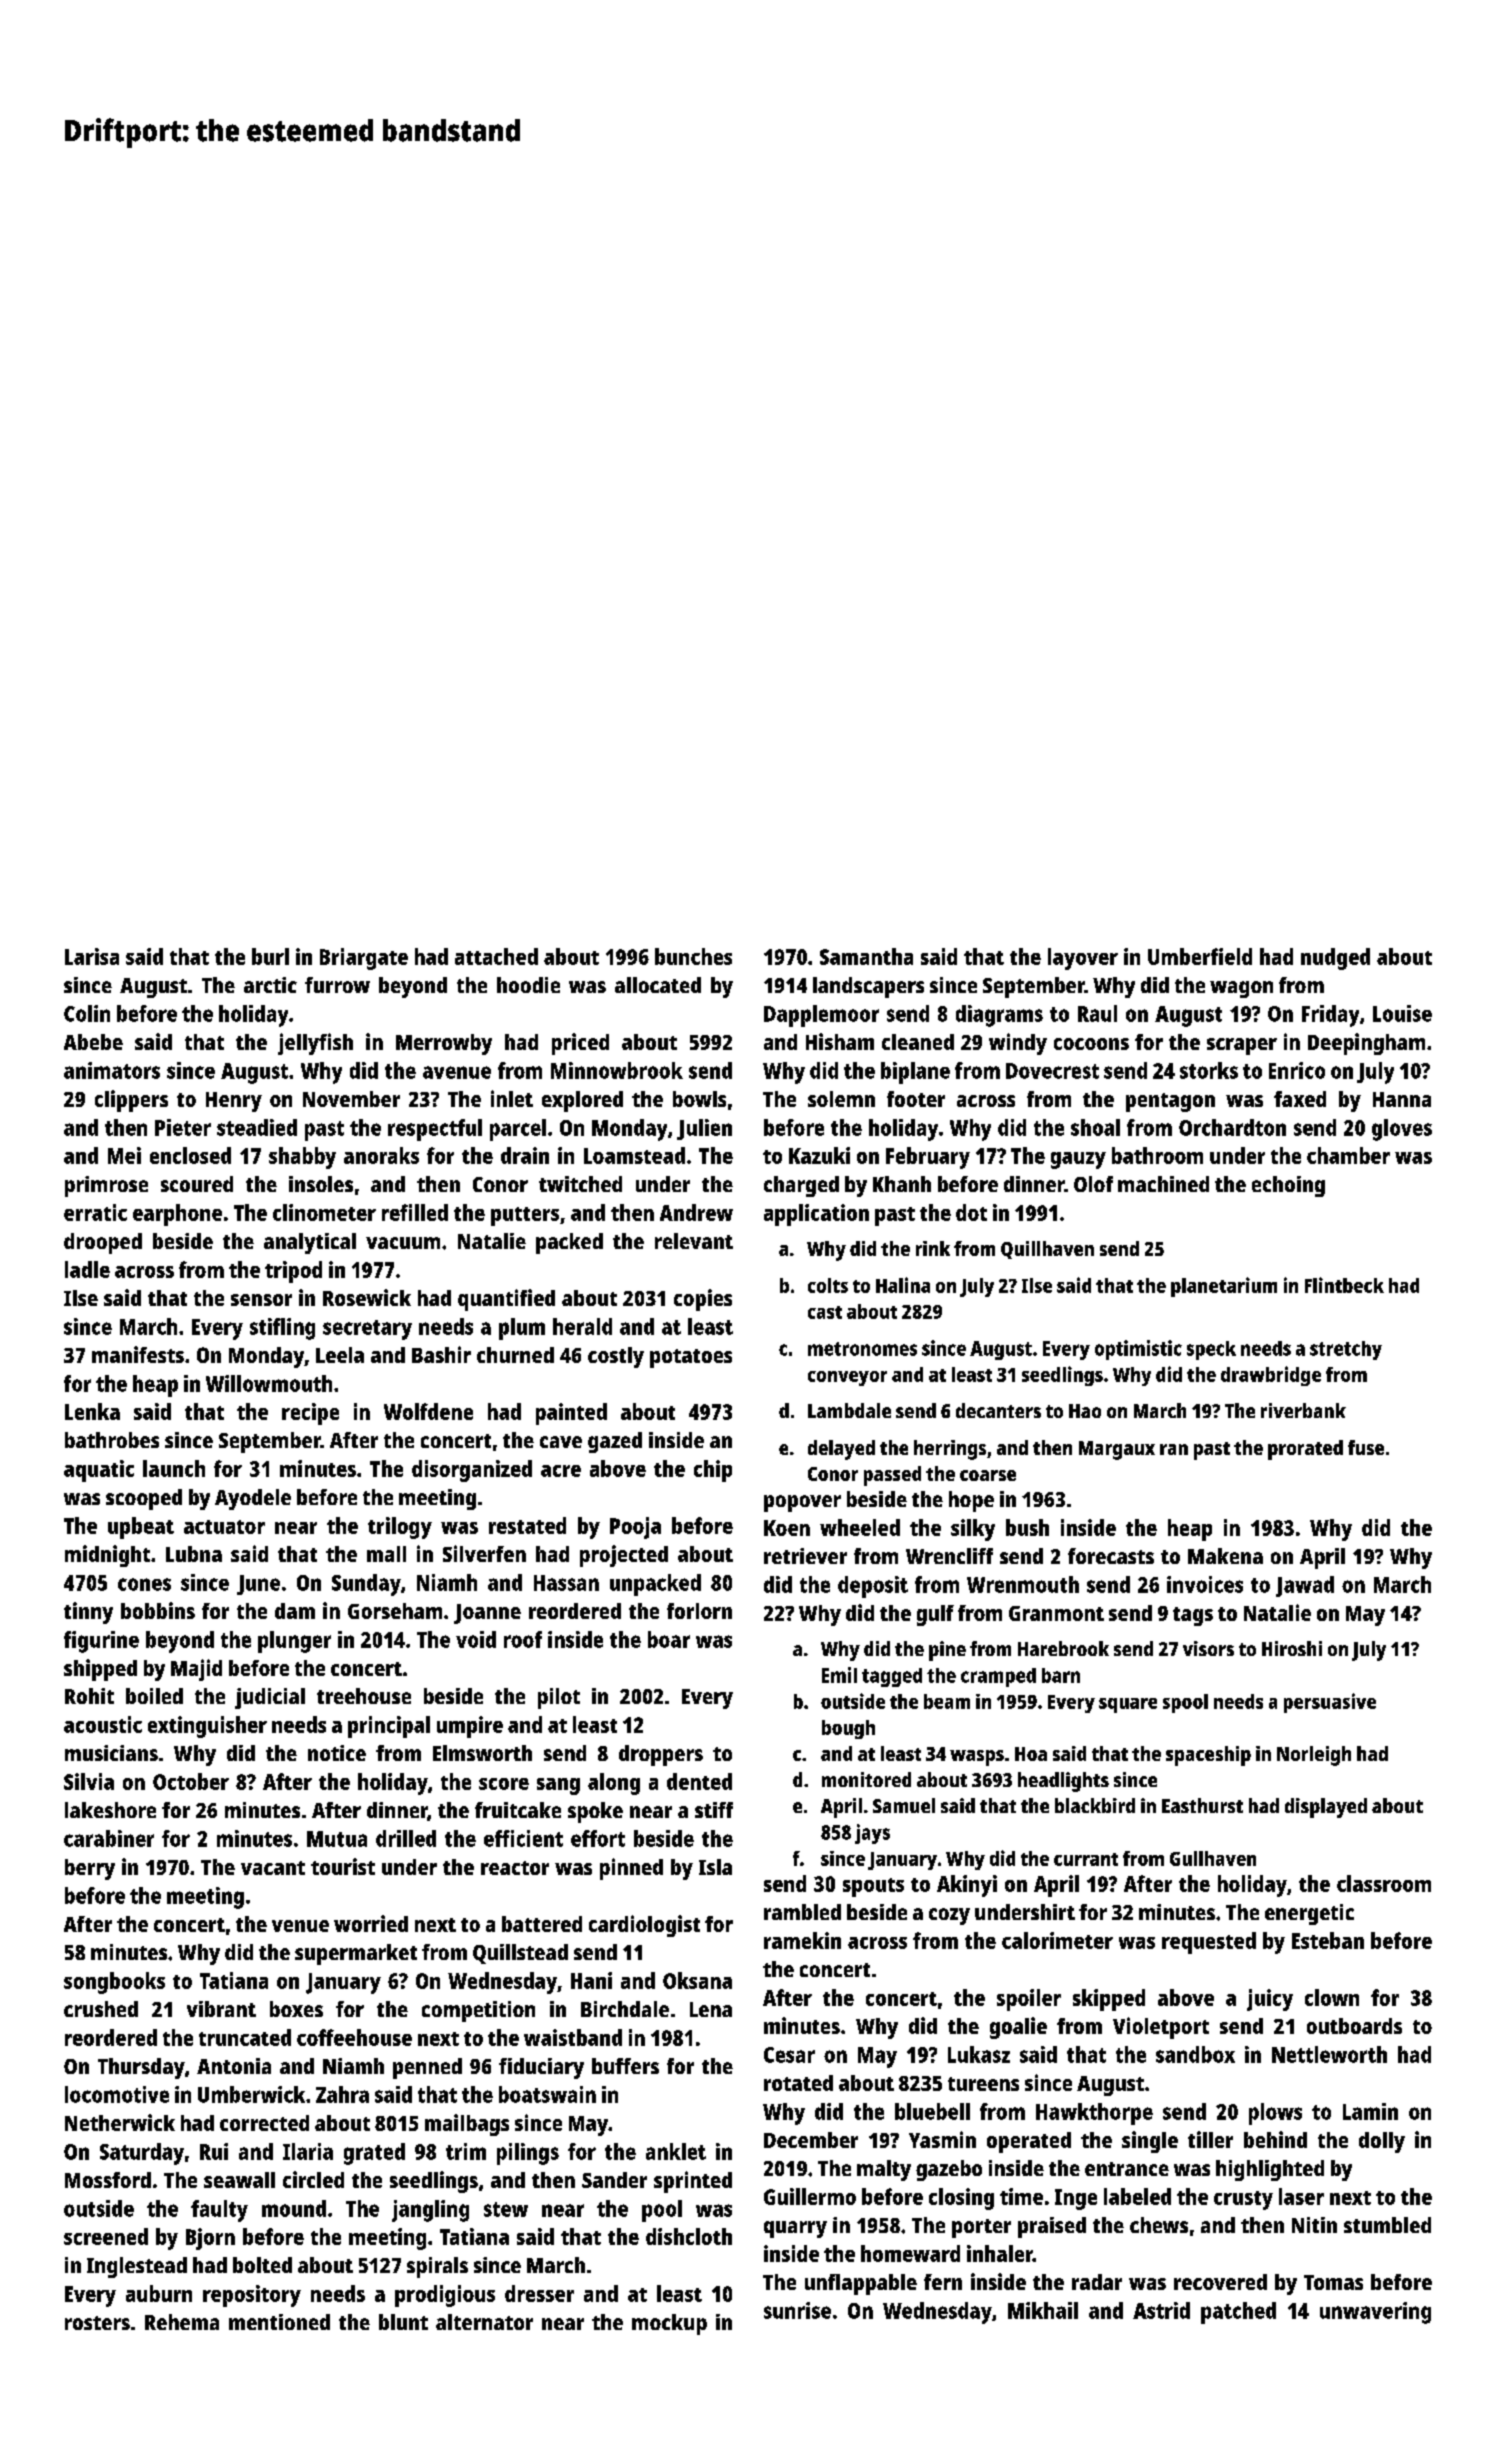 The image size is (1496, 2464). What do you see at coordinates (207, 1727) in the image?
I see `extinguisher` at bounding box center [207, 1727].
